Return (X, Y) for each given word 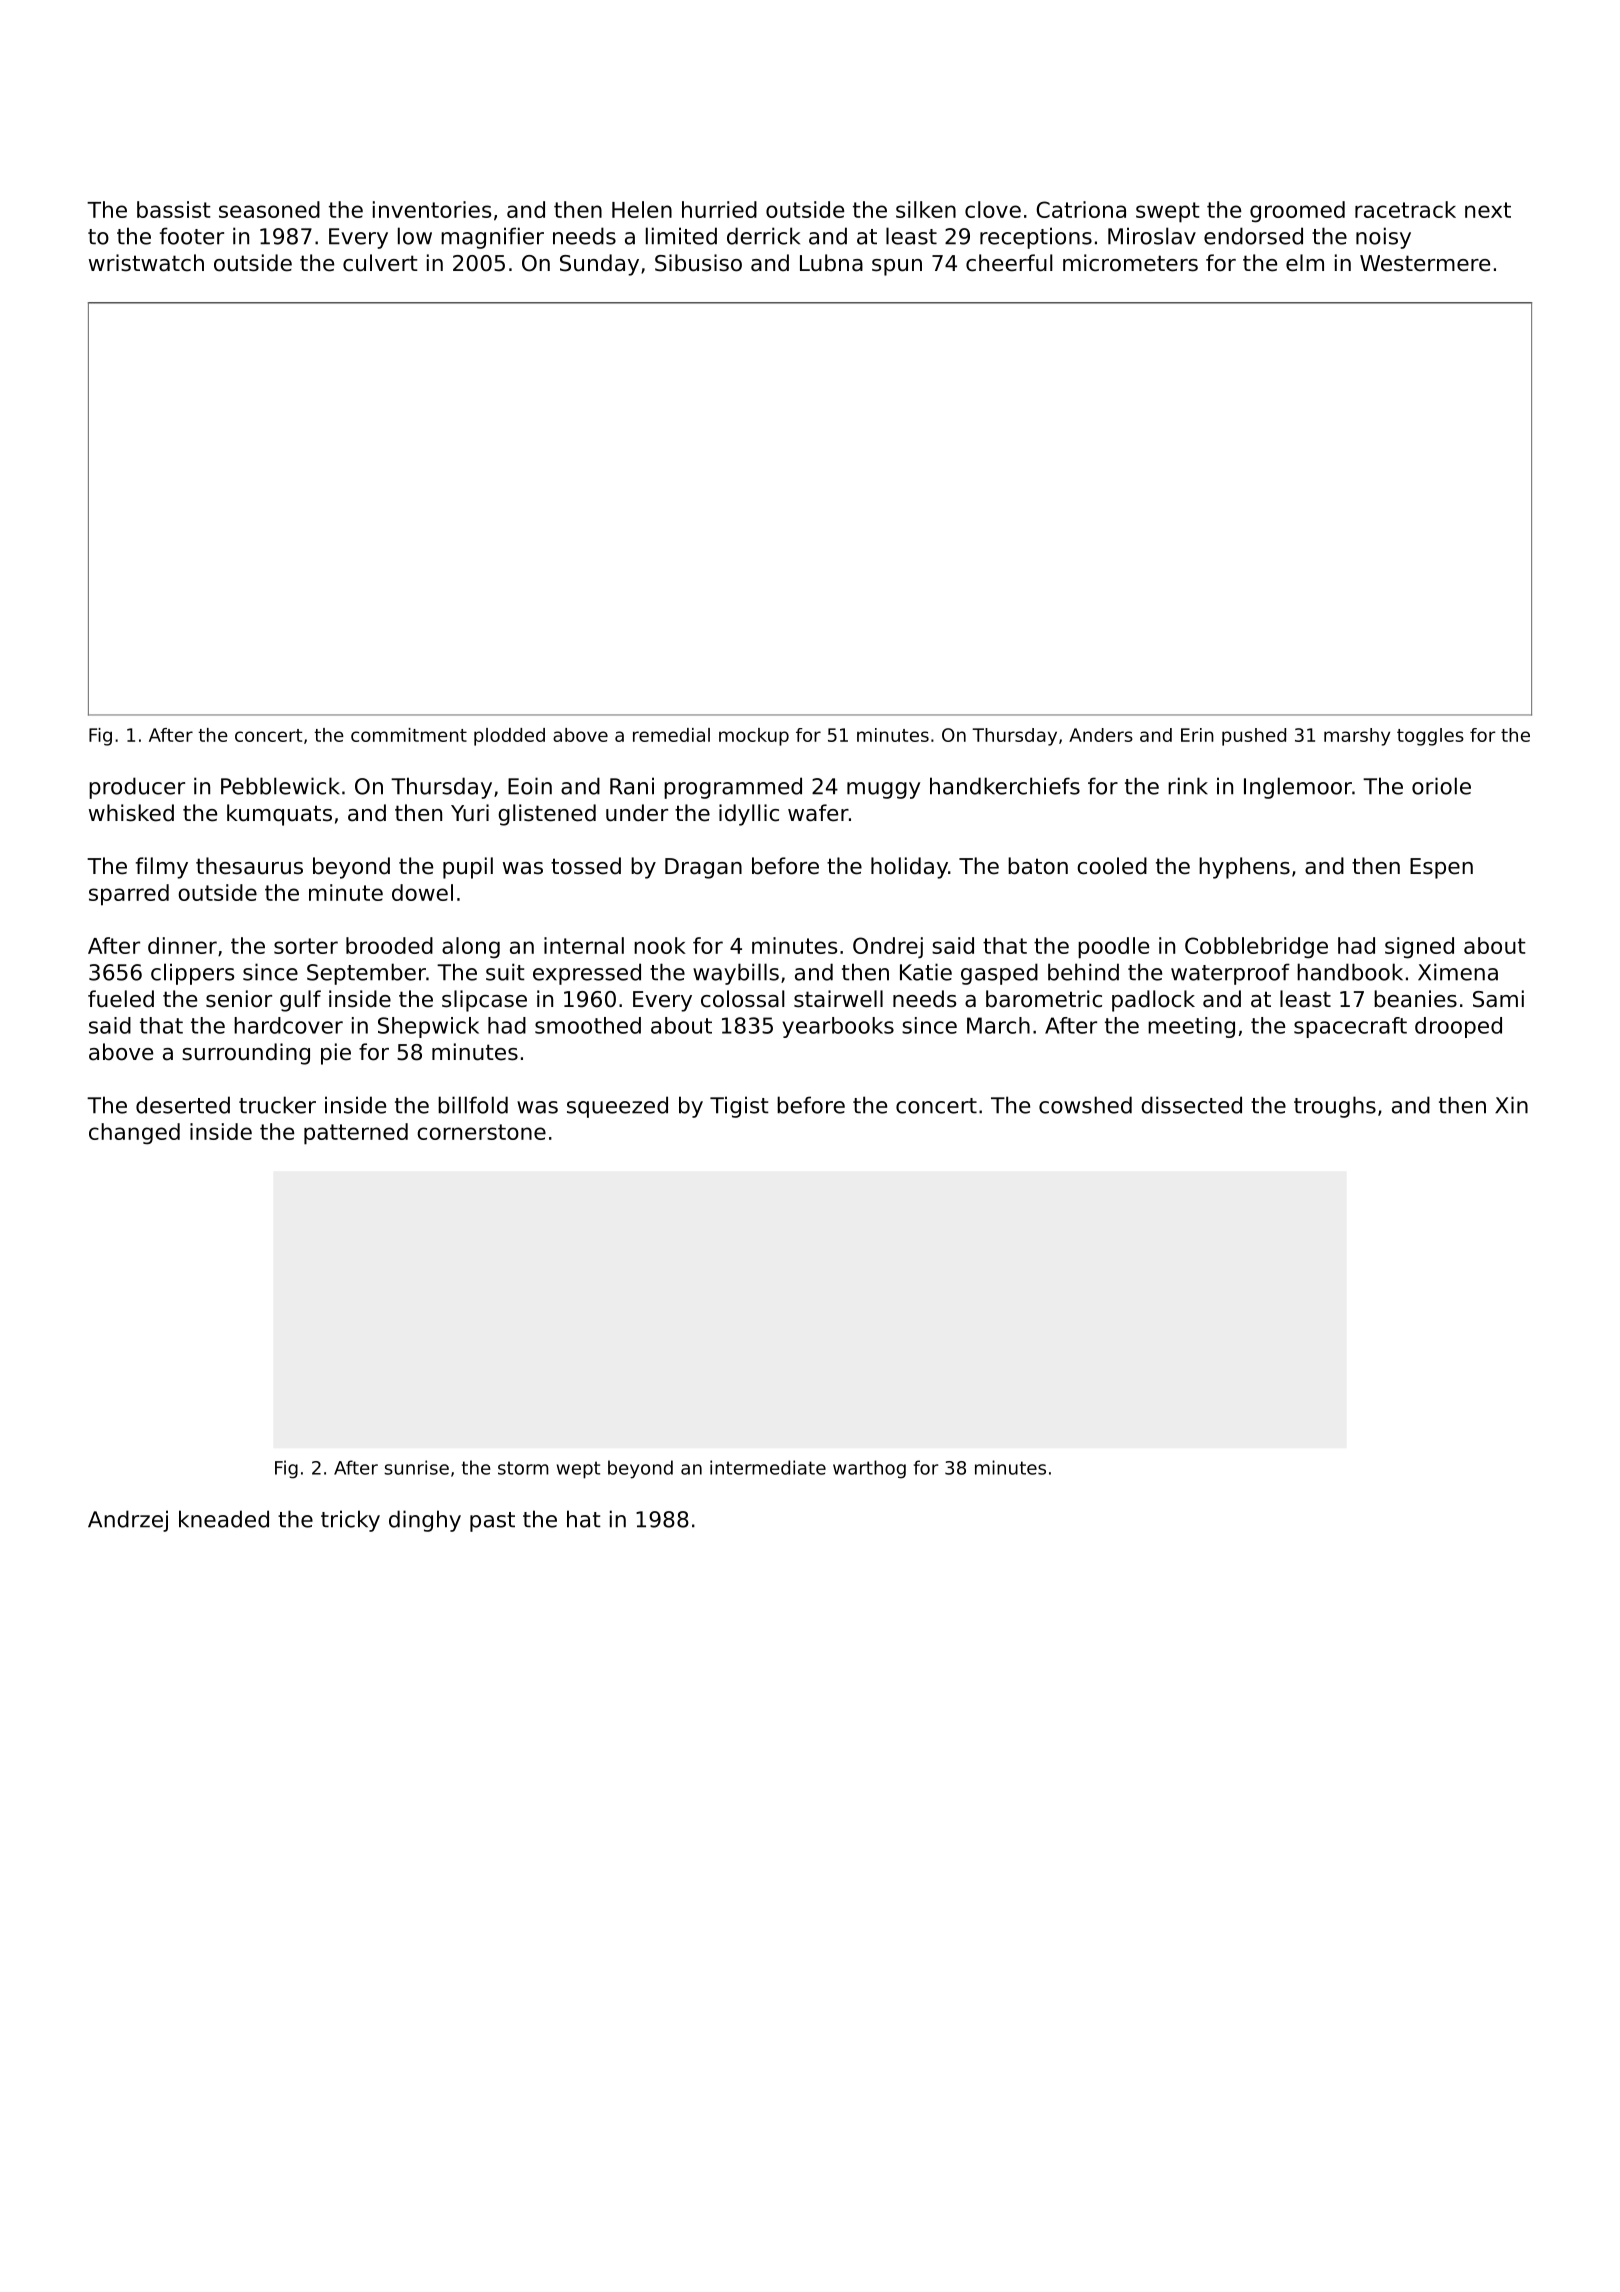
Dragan (703, 868)
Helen (642, 209)
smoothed (588, 1025)
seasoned (269, 209)
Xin (1511, 1105)
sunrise (416, 1467)
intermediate (768, 1467)
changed (134, 1134)
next (1488, 210)
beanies (1415, 999)
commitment (409, 735)
